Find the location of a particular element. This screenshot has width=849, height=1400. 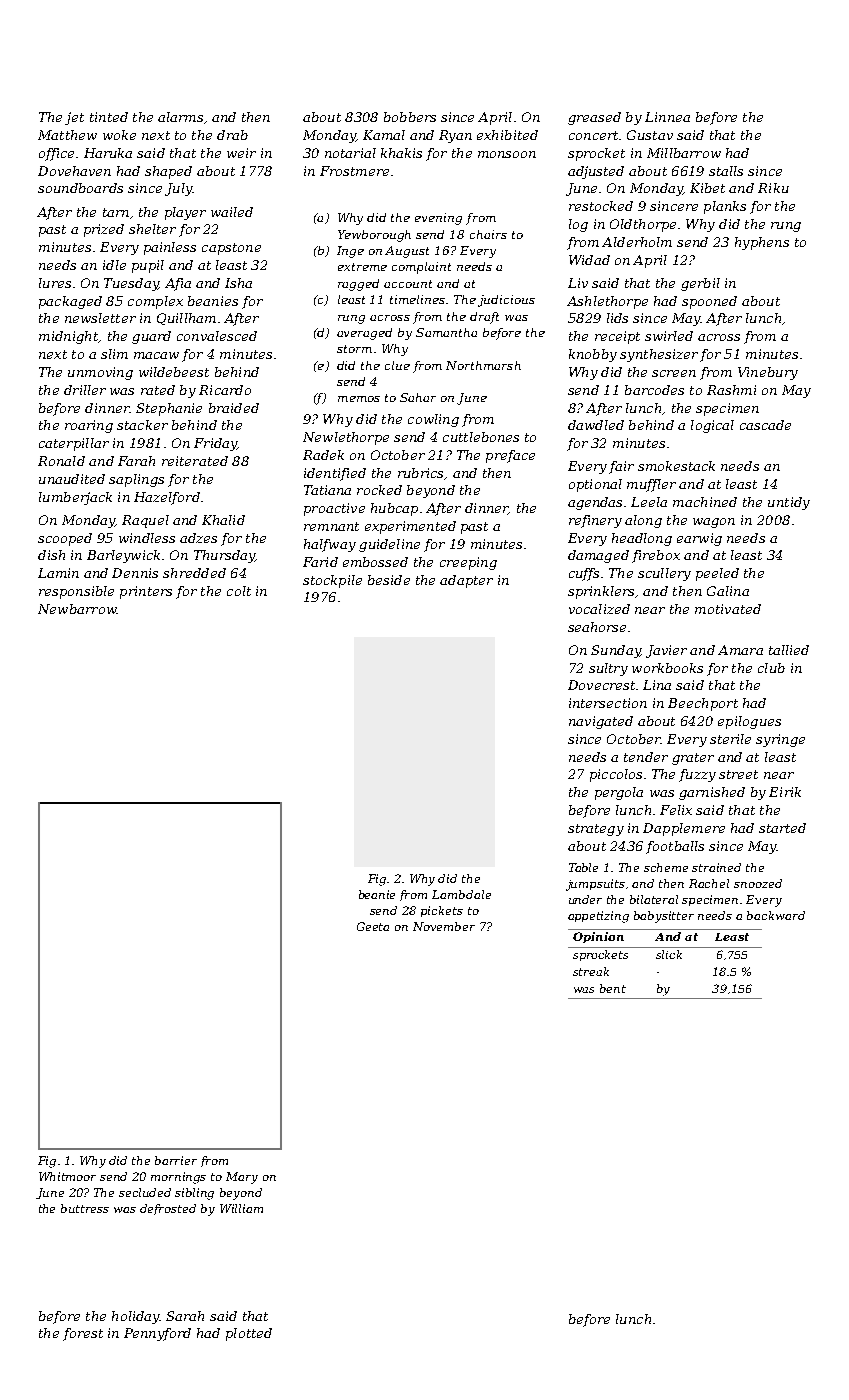

Haruka is located at coordinates (108, 153).
